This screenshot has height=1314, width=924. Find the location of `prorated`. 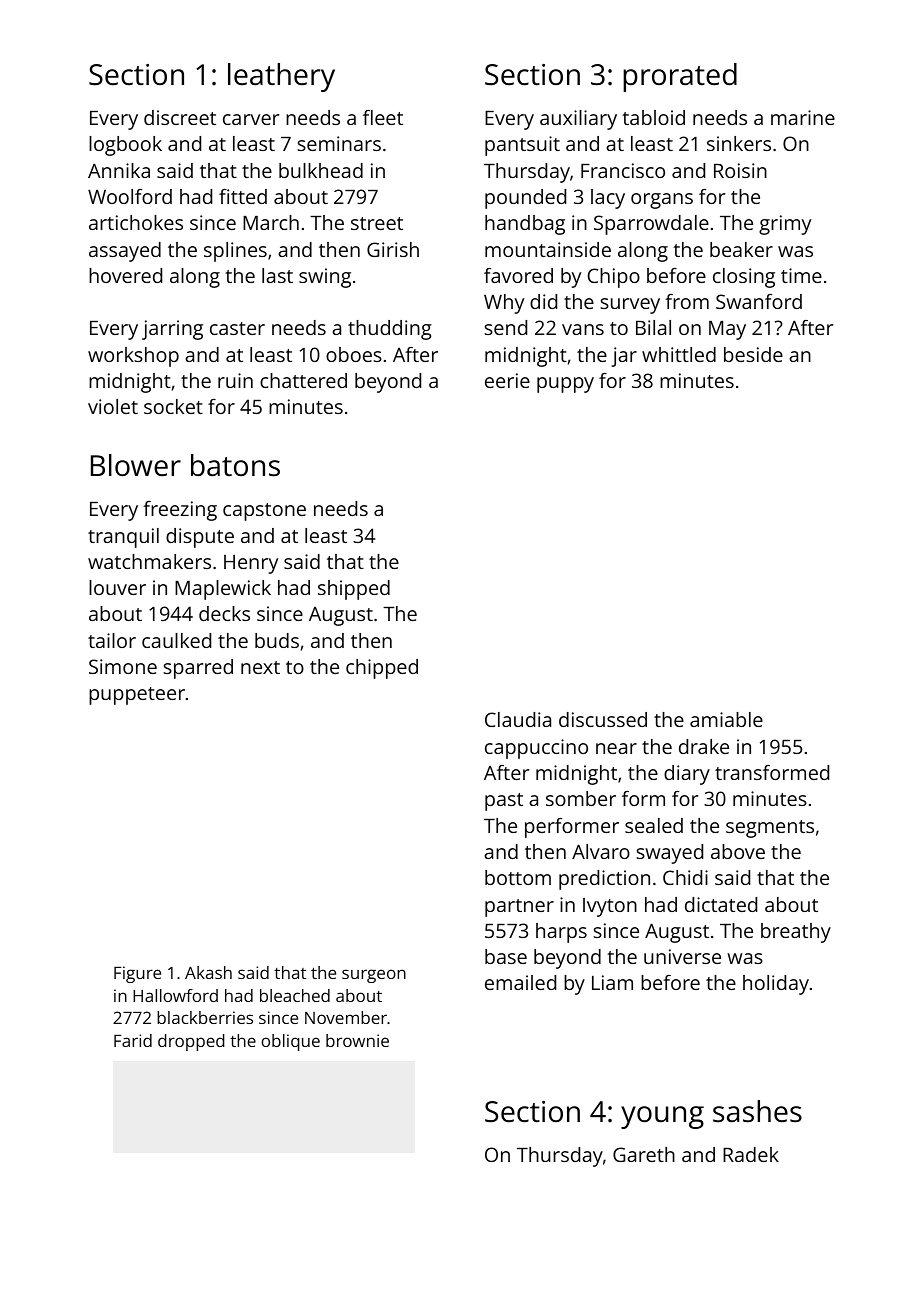

prorated is located at coordinates (680, 77).
